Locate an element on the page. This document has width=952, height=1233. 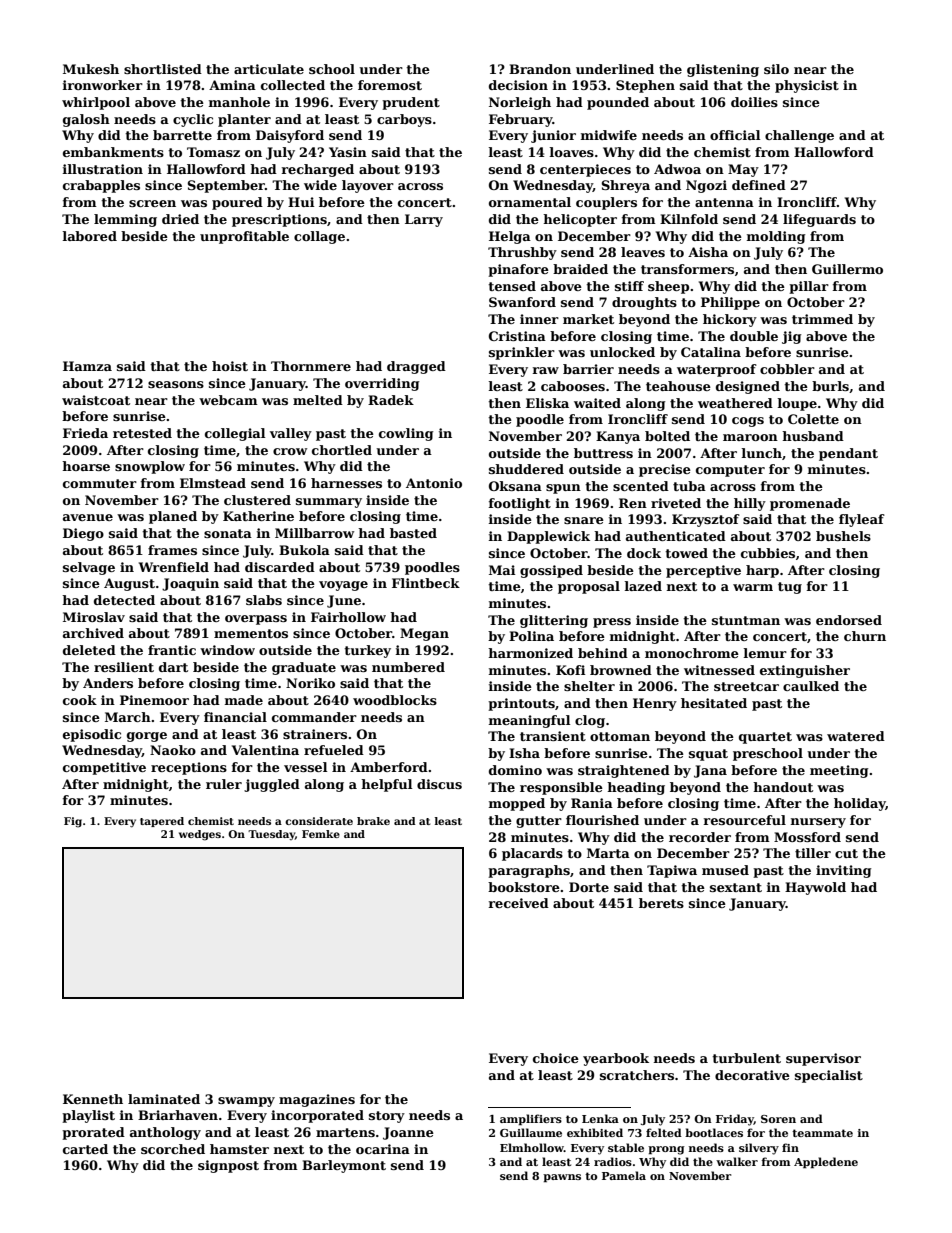
shortlisted is located at coordinates (163, 69).
